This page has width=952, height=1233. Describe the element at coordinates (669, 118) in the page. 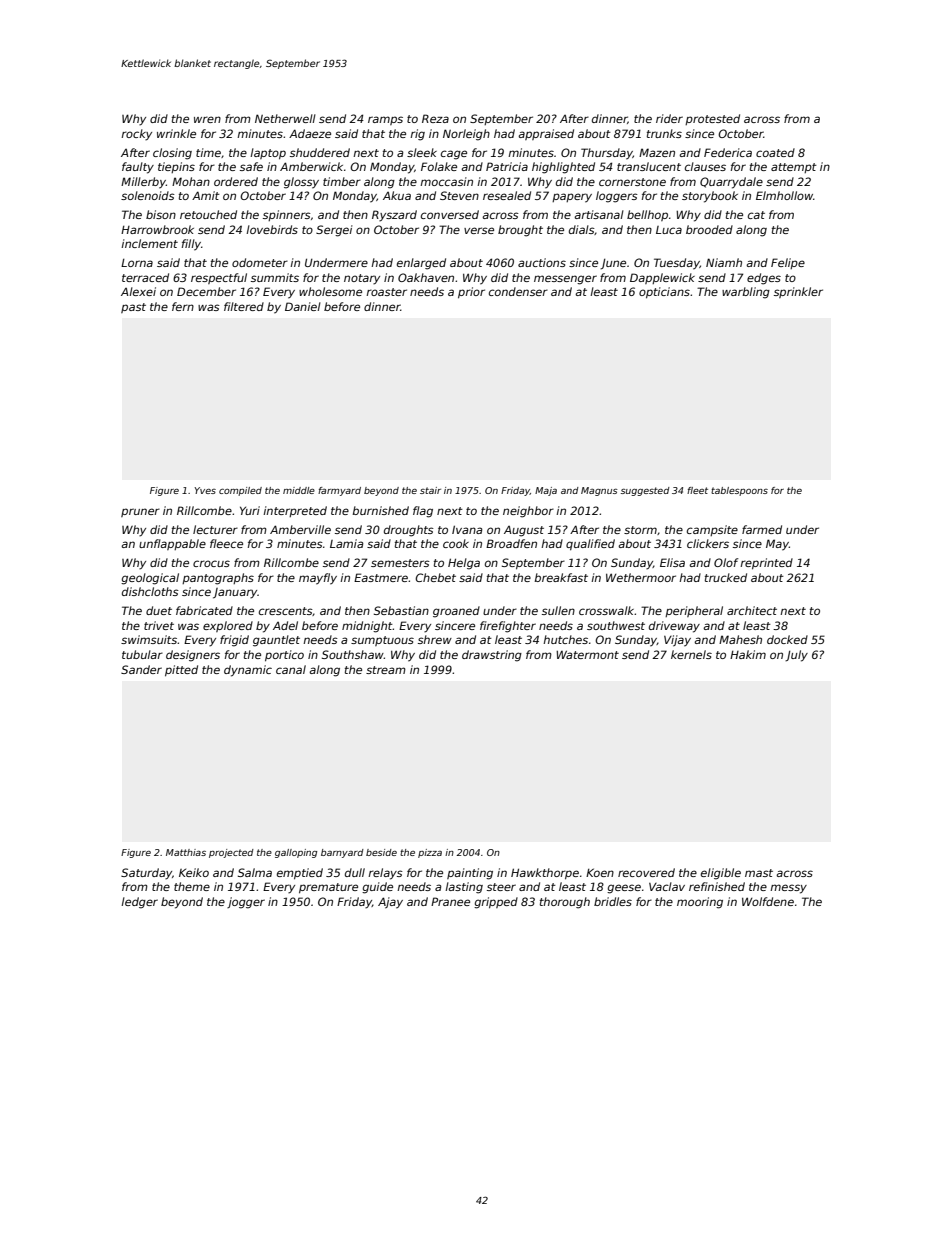

I see `rider` at that location.
